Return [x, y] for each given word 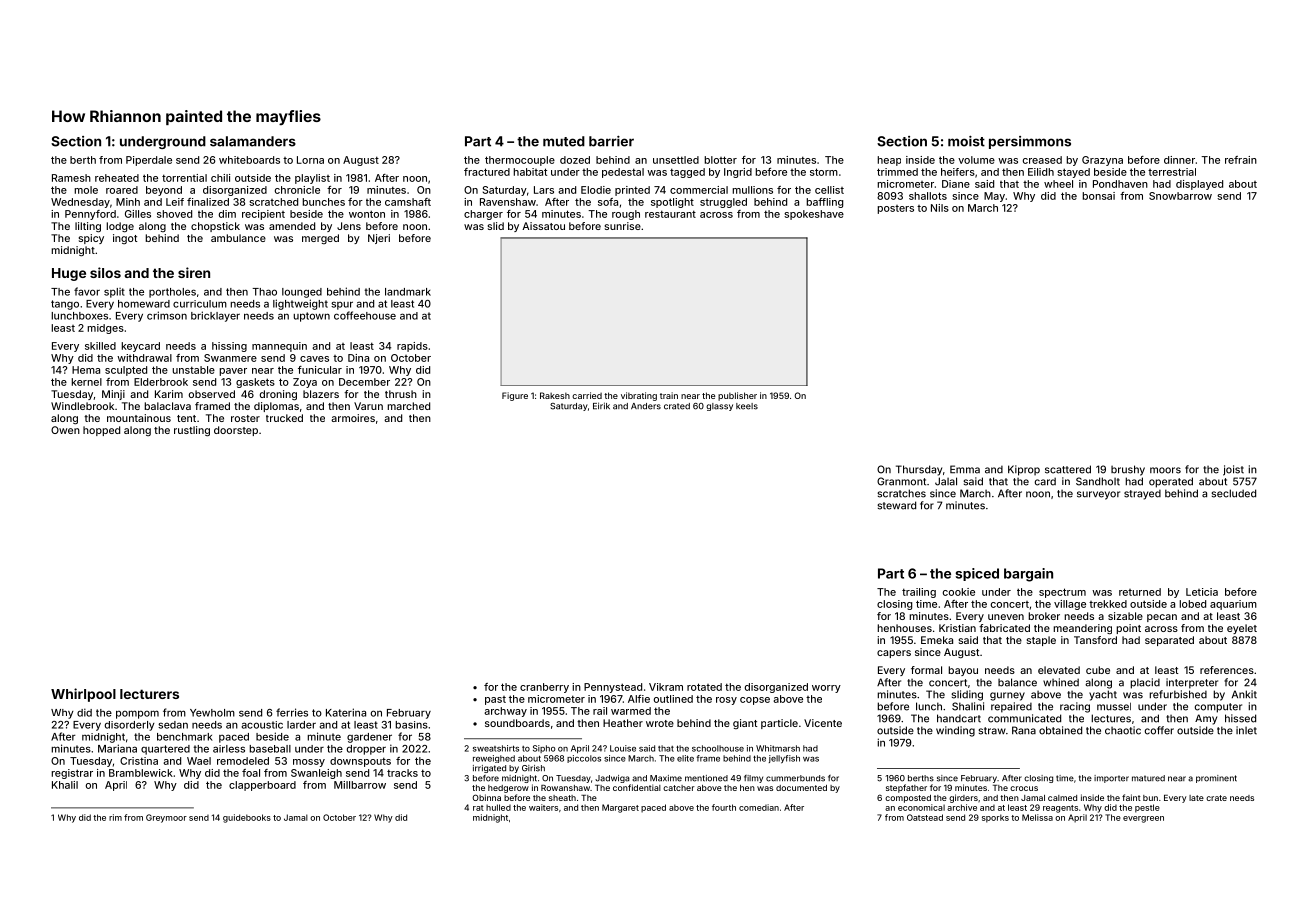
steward [896, 505]
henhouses [904, 628]
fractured [487, 172]
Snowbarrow [1180, 196]
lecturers [149, 694]
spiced [977, 574]
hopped [101, 431]
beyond [164, 191]
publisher [737, 396]
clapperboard [262, 786]
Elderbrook [161, 382]
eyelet [1242, 629]
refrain [1241, 160]
